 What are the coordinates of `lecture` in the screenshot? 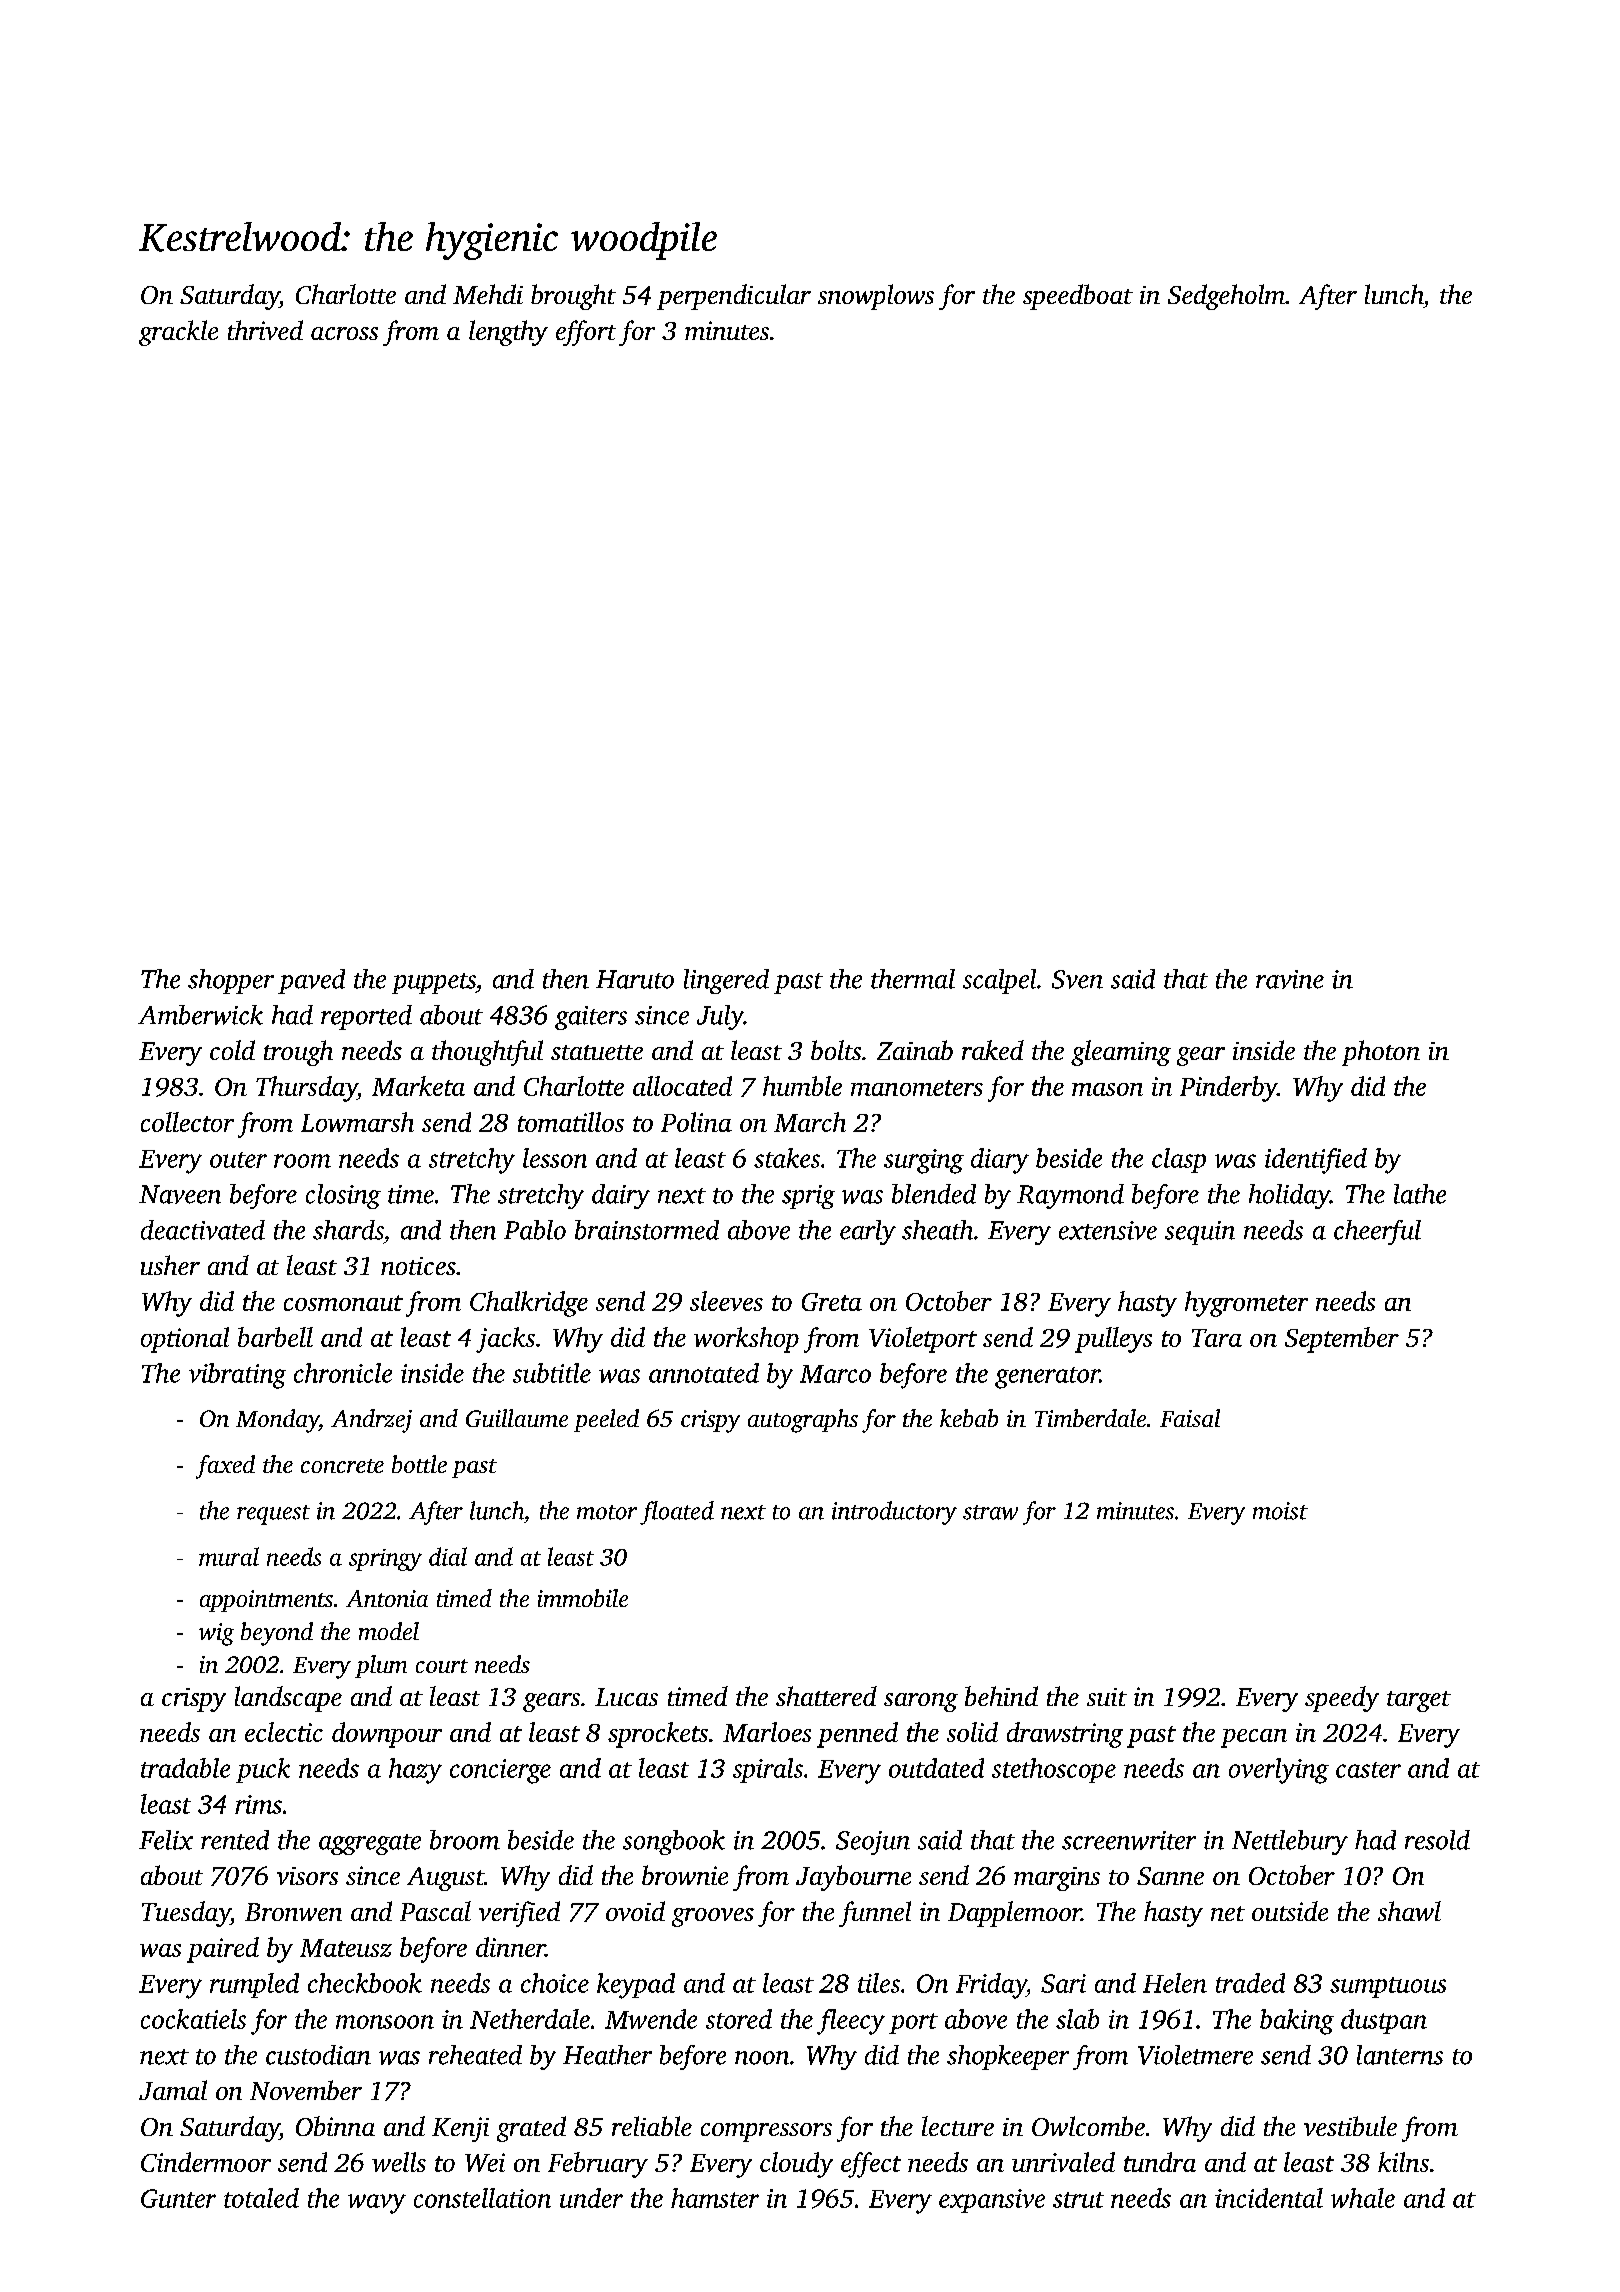 It's located at (958, 2126).
